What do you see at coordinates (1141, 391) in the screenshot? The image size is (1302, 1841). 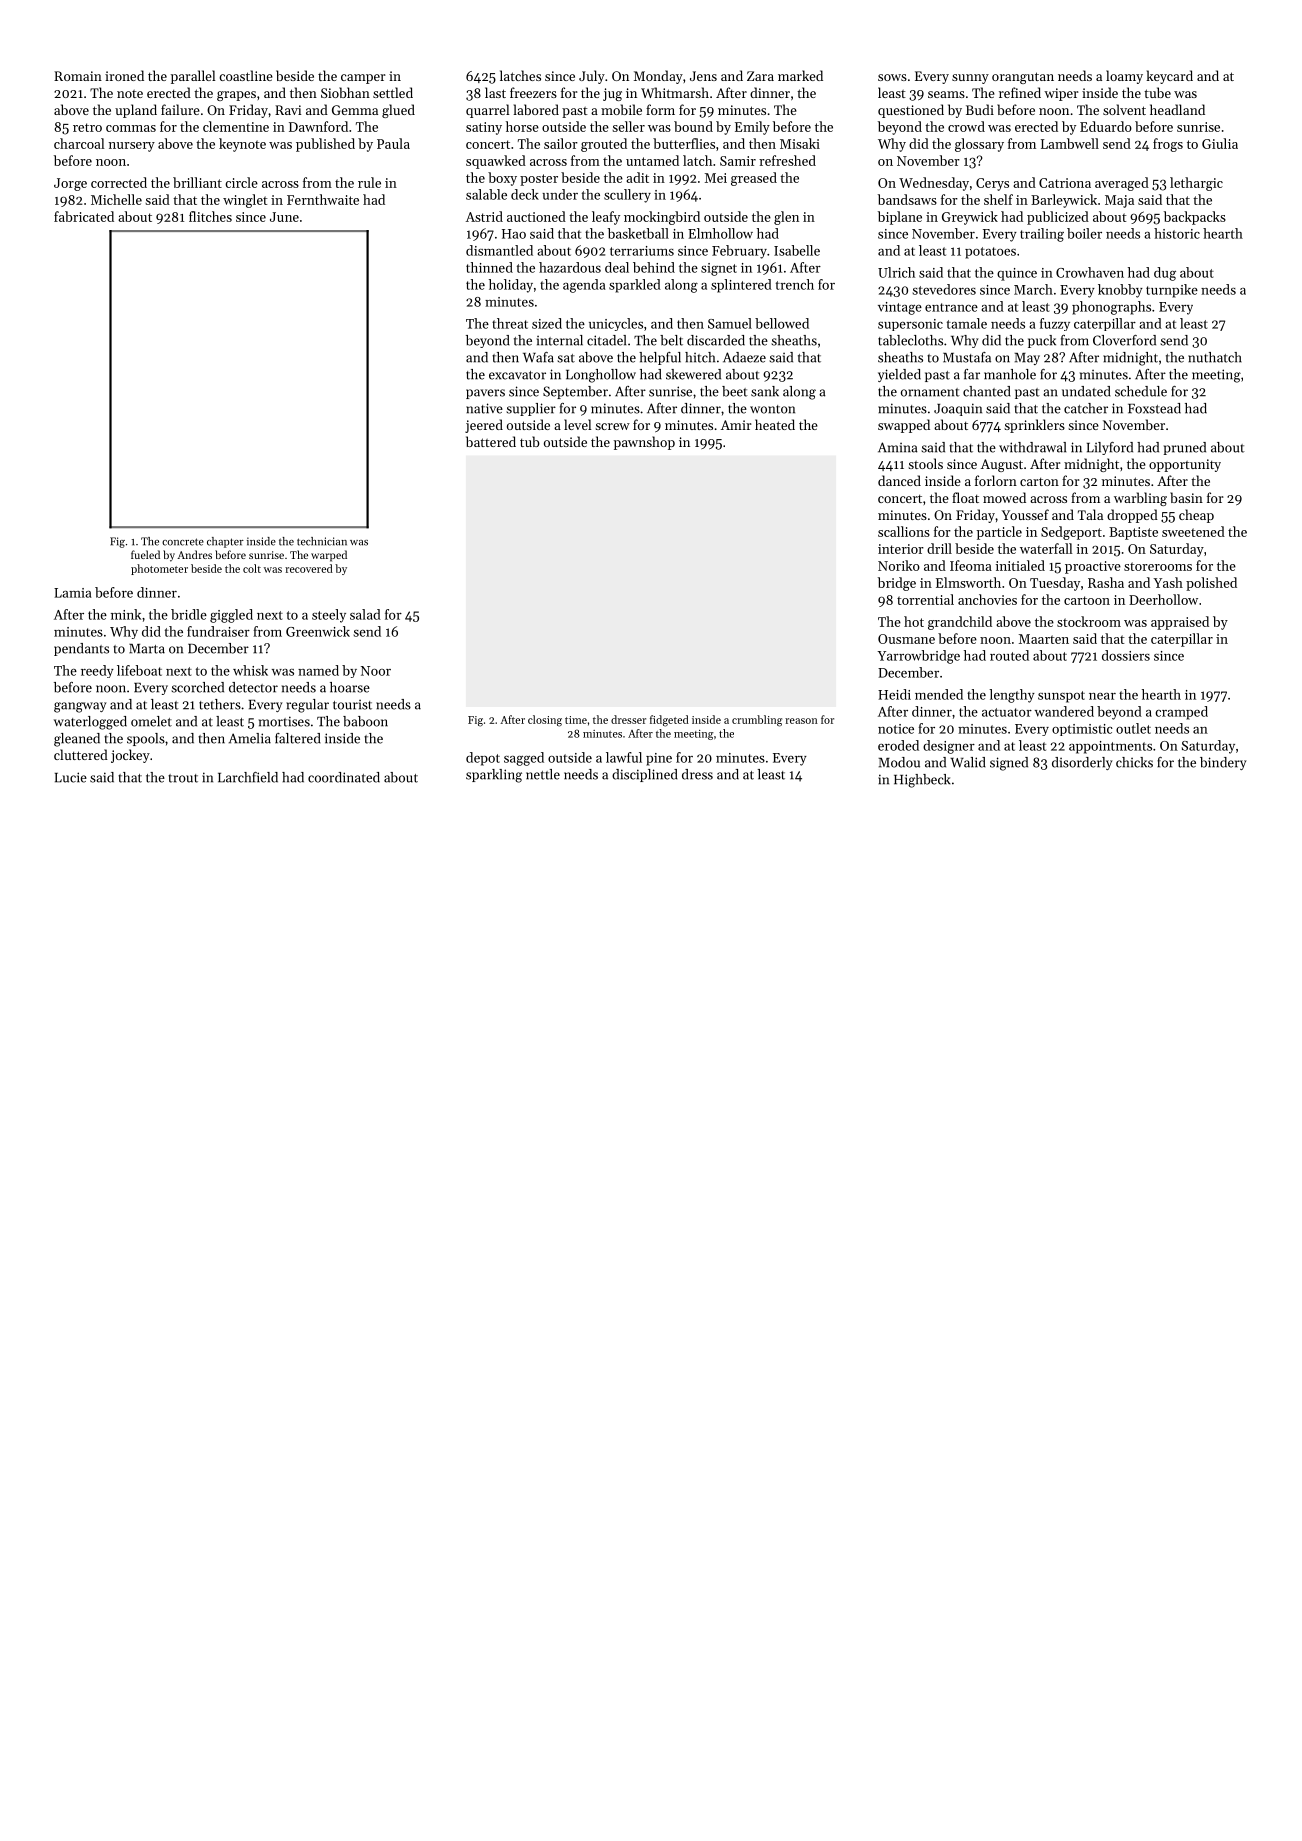 I see `schedule` at bounding box center [1141, 391].
